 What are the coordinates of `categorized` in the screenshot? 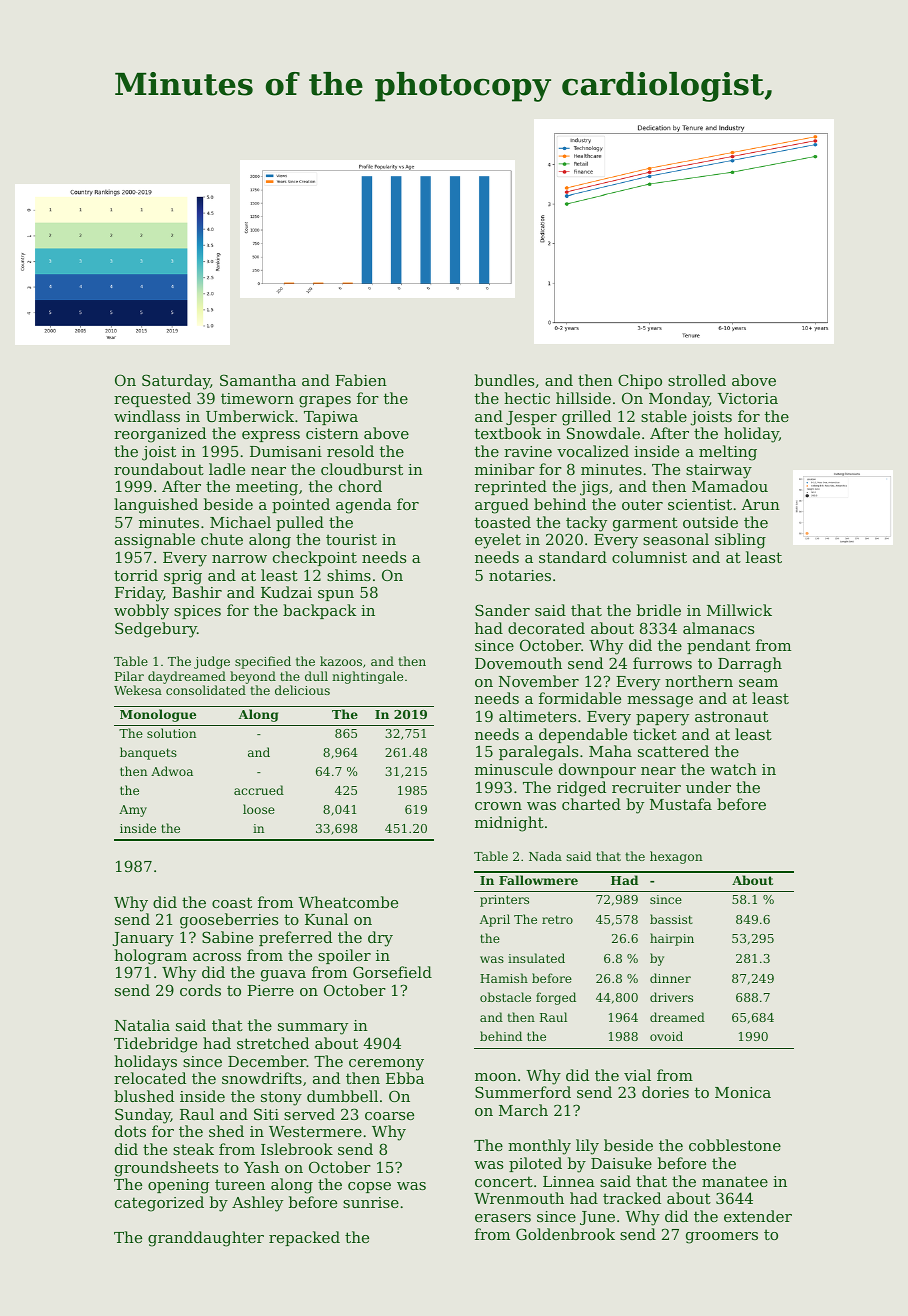 It's located at (159, 1204).
